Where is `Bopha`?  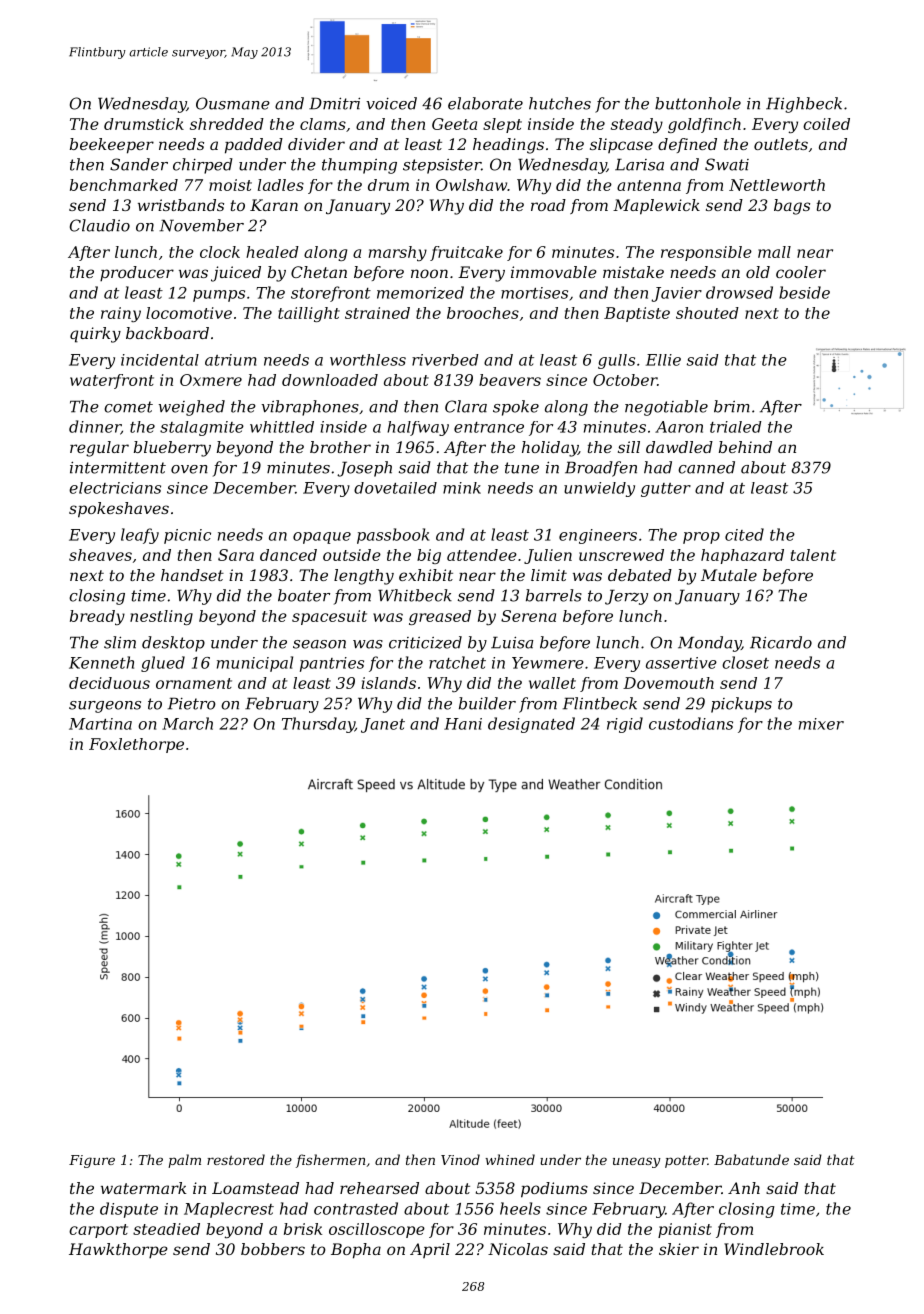 Bopha is located at coordinates (356, 1251).
